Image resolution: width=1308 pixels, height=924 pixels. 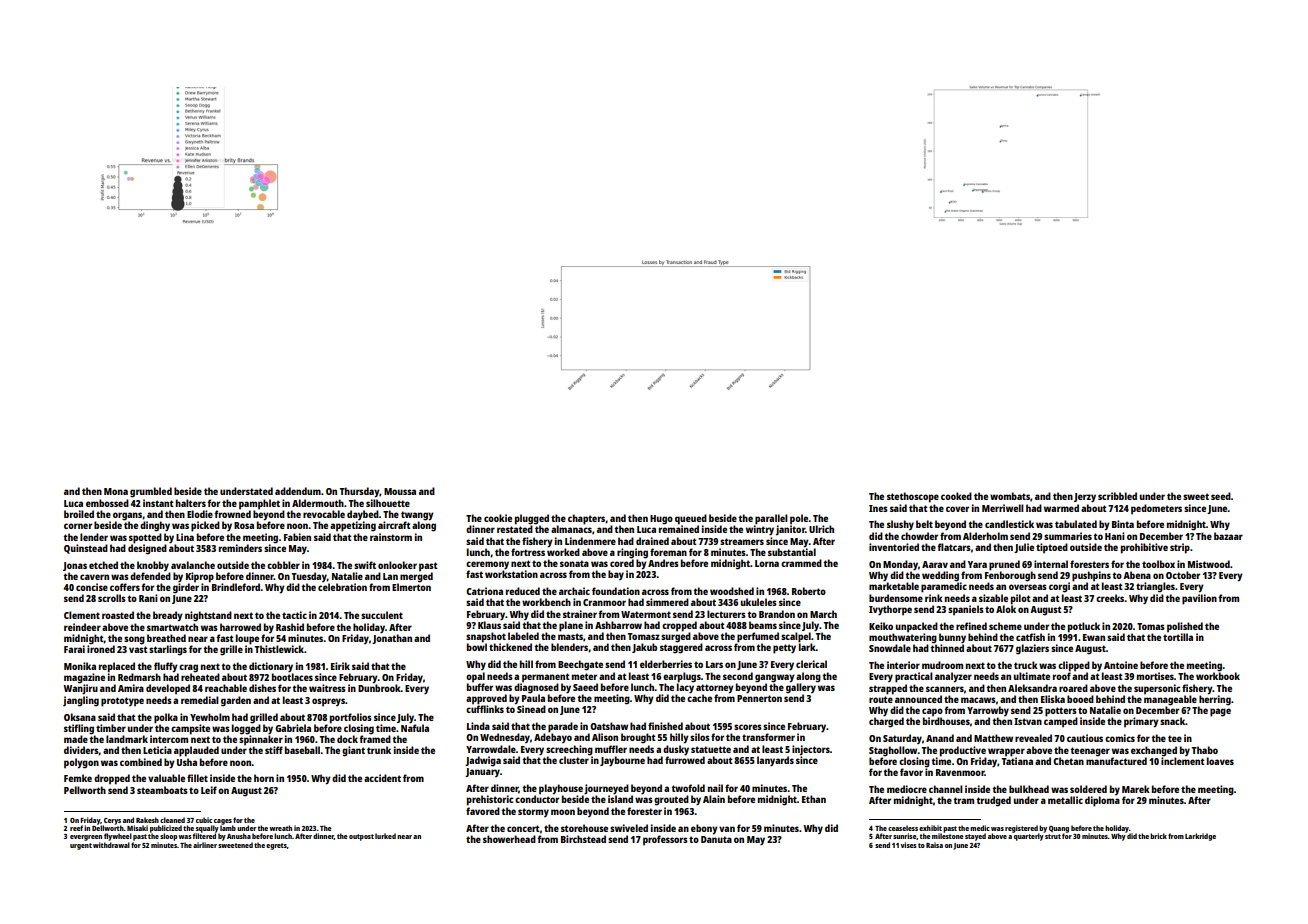 What do you see at coordinates (205, 526) in the document?
I see `picked` at bounding box center [205, 526].
